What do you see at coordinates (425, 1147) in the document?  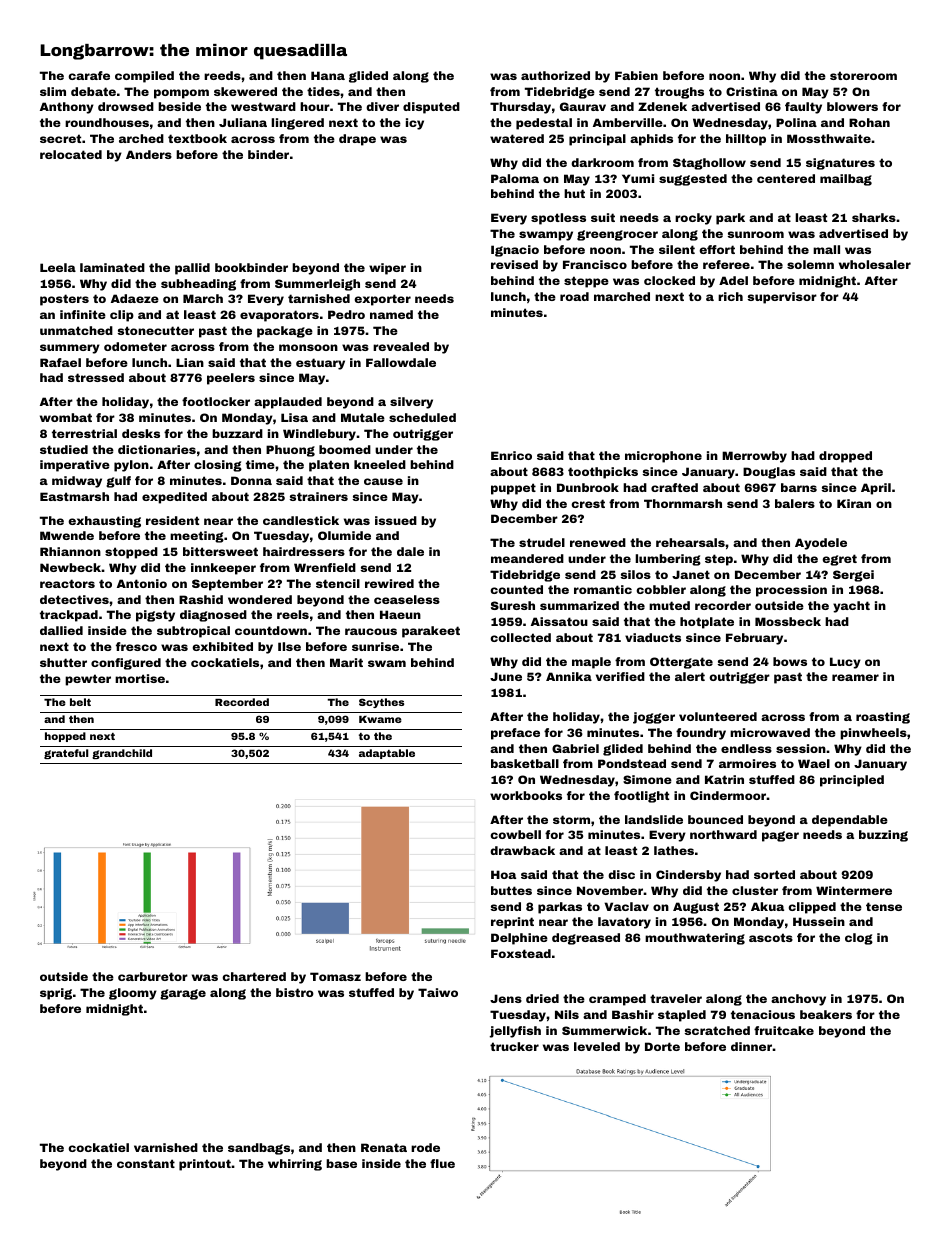 I see `rode` at bounding box center [425, 1147].
